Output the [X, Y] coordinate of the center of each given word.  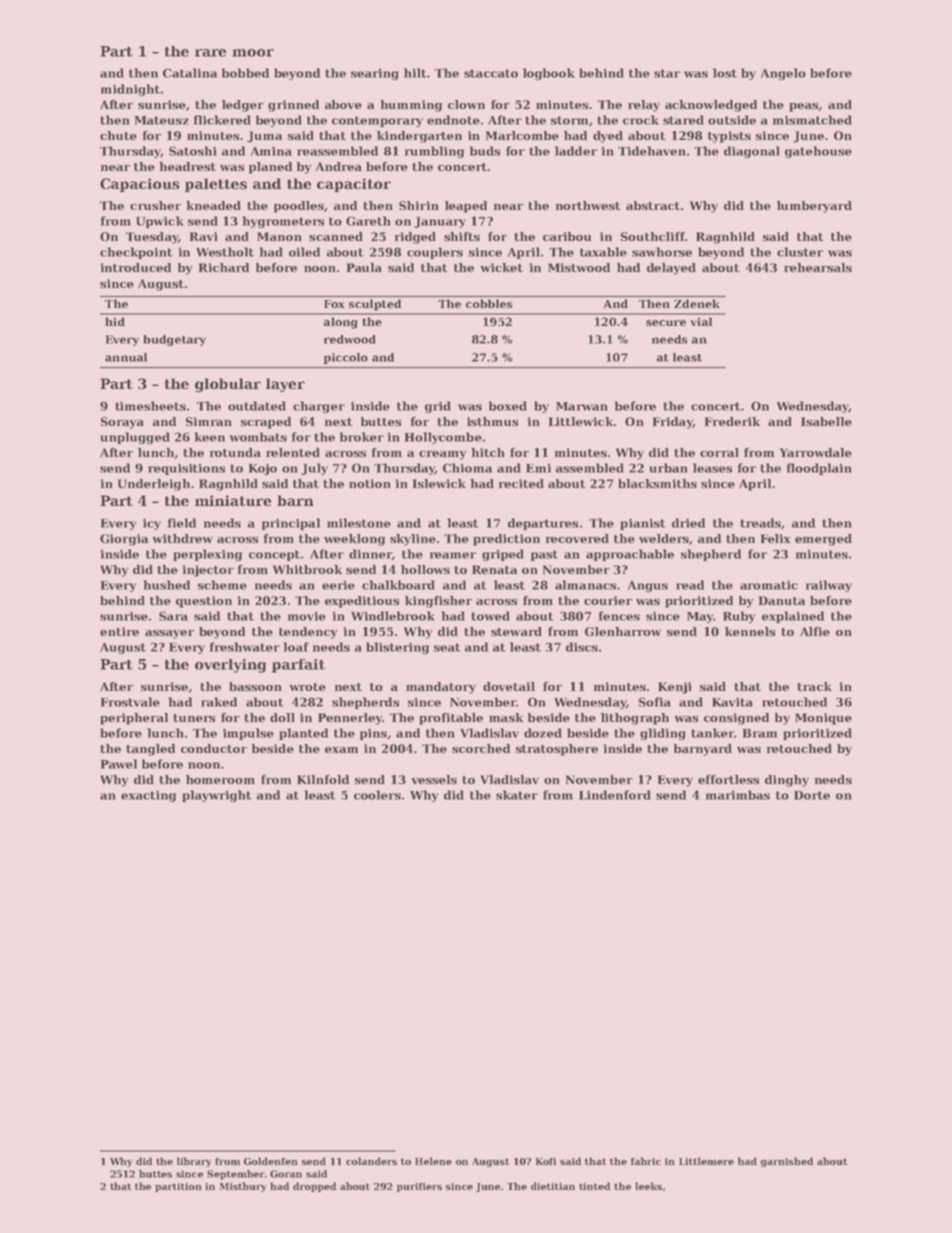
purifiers [419, 1187]
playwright [217, 796]
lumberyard [814, 207]
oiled [304, 252]
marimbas [738, 795]
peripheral [134, 719]
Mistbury [243, 1187]
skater [517, 795]
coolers [377, 795]
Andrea [338, 166]
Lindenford [615, 795]
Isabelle [826, 421]
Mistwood [579, 267]
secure [666, 323]
